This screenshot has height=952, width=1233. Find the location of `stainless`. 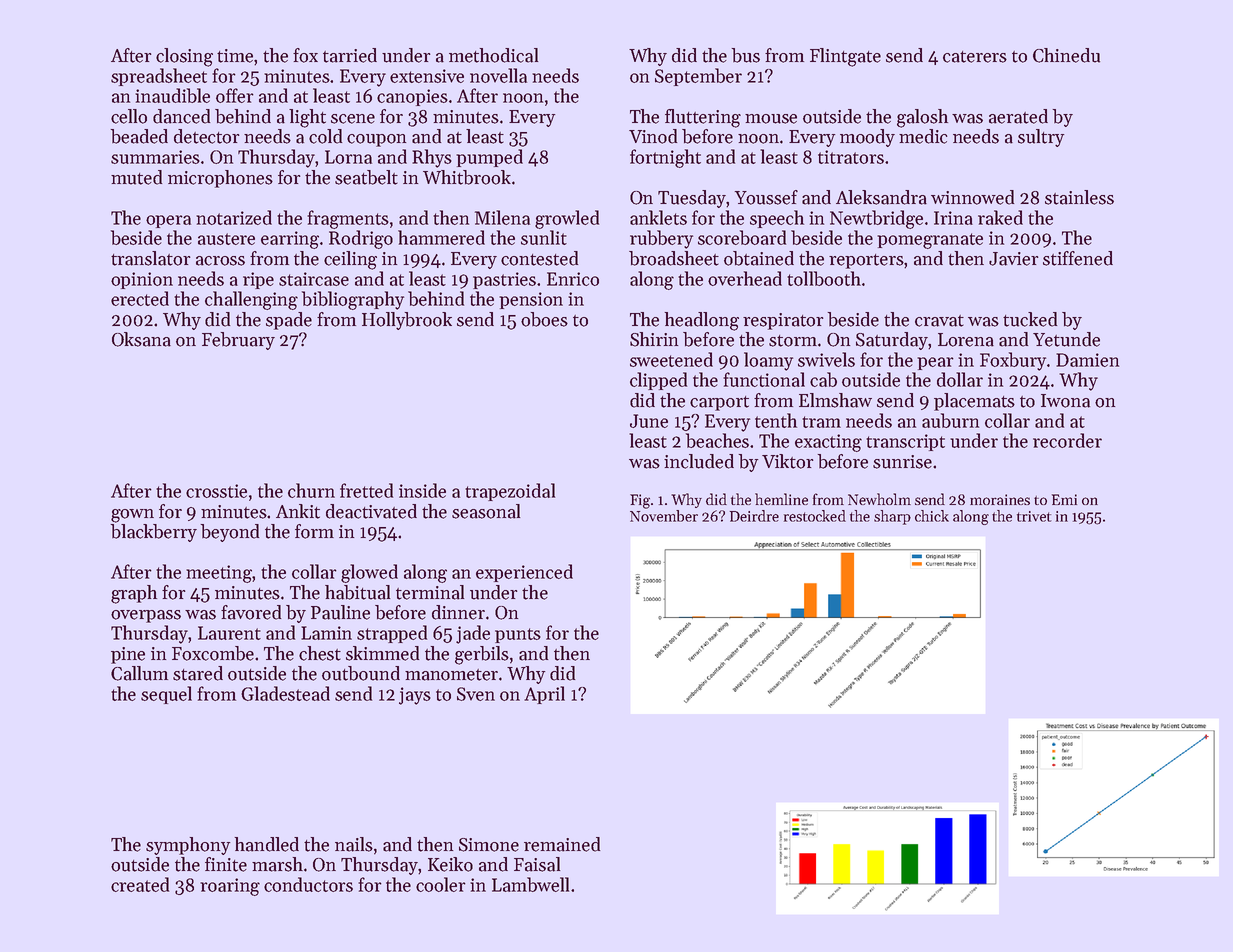

stainless is located at coordinates (1079, 197).
